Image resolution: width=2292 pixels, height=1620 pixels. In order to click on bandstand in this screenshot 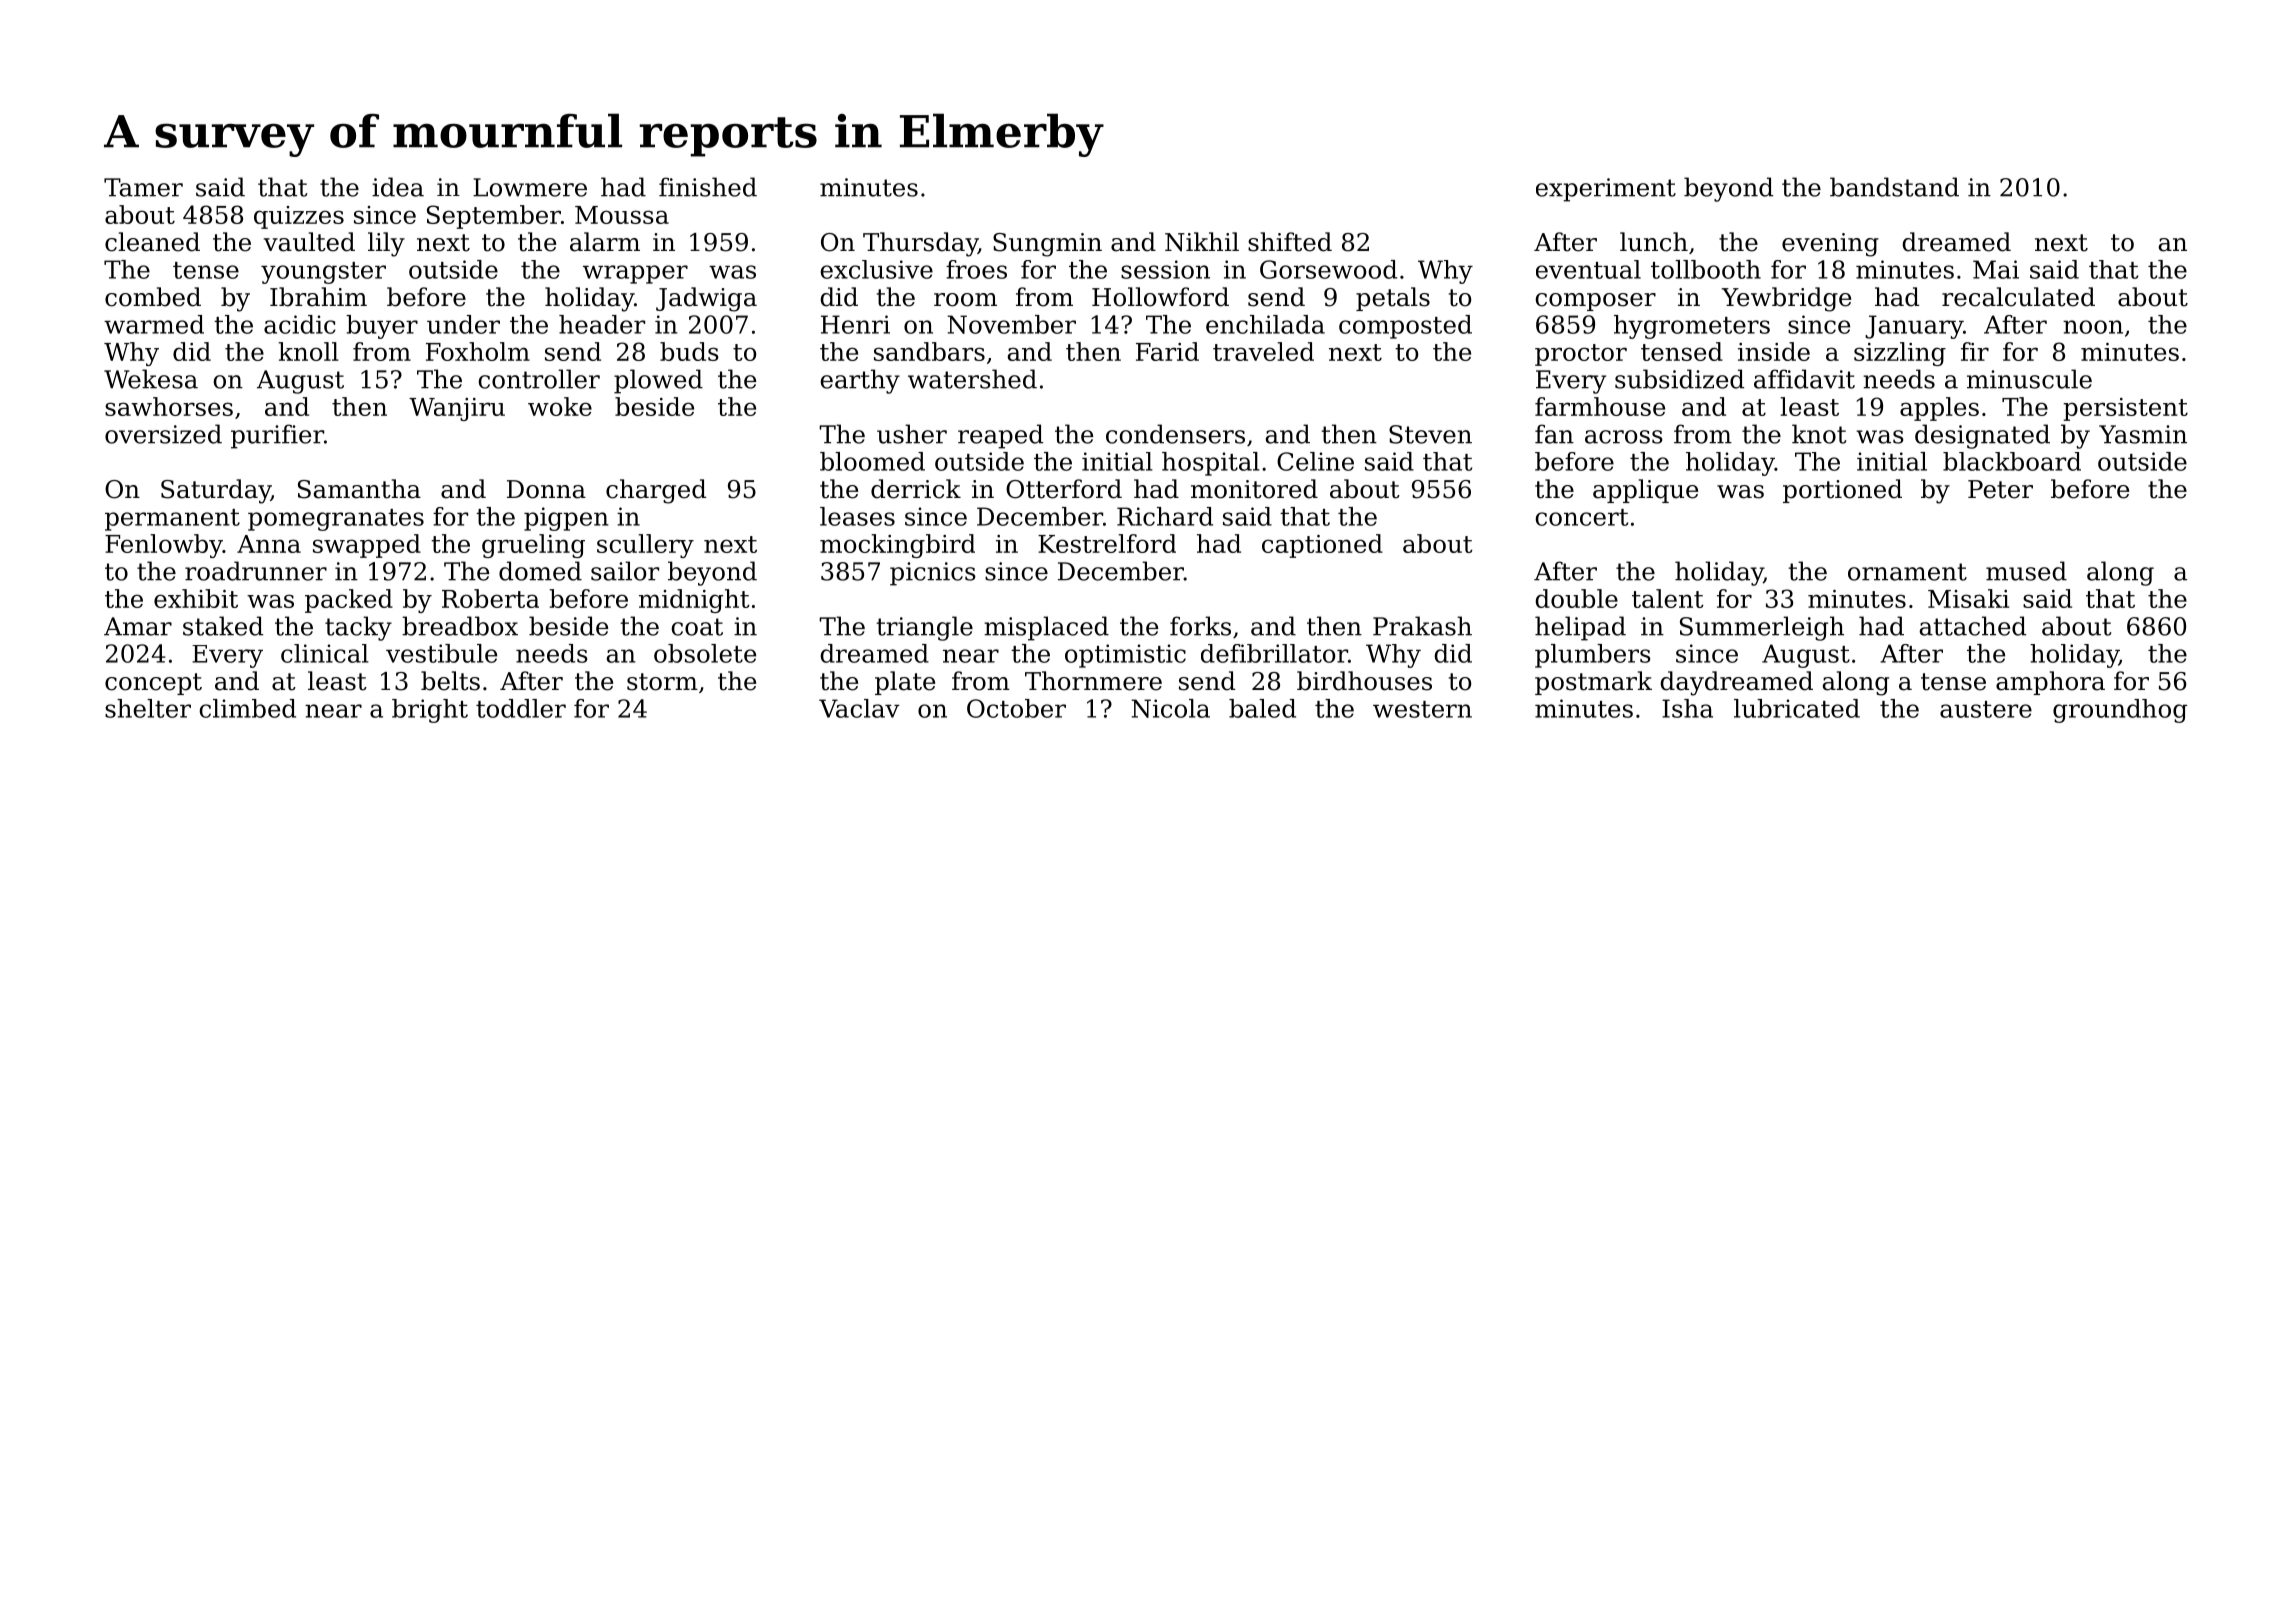, I will do `click(1894, 187)`.
